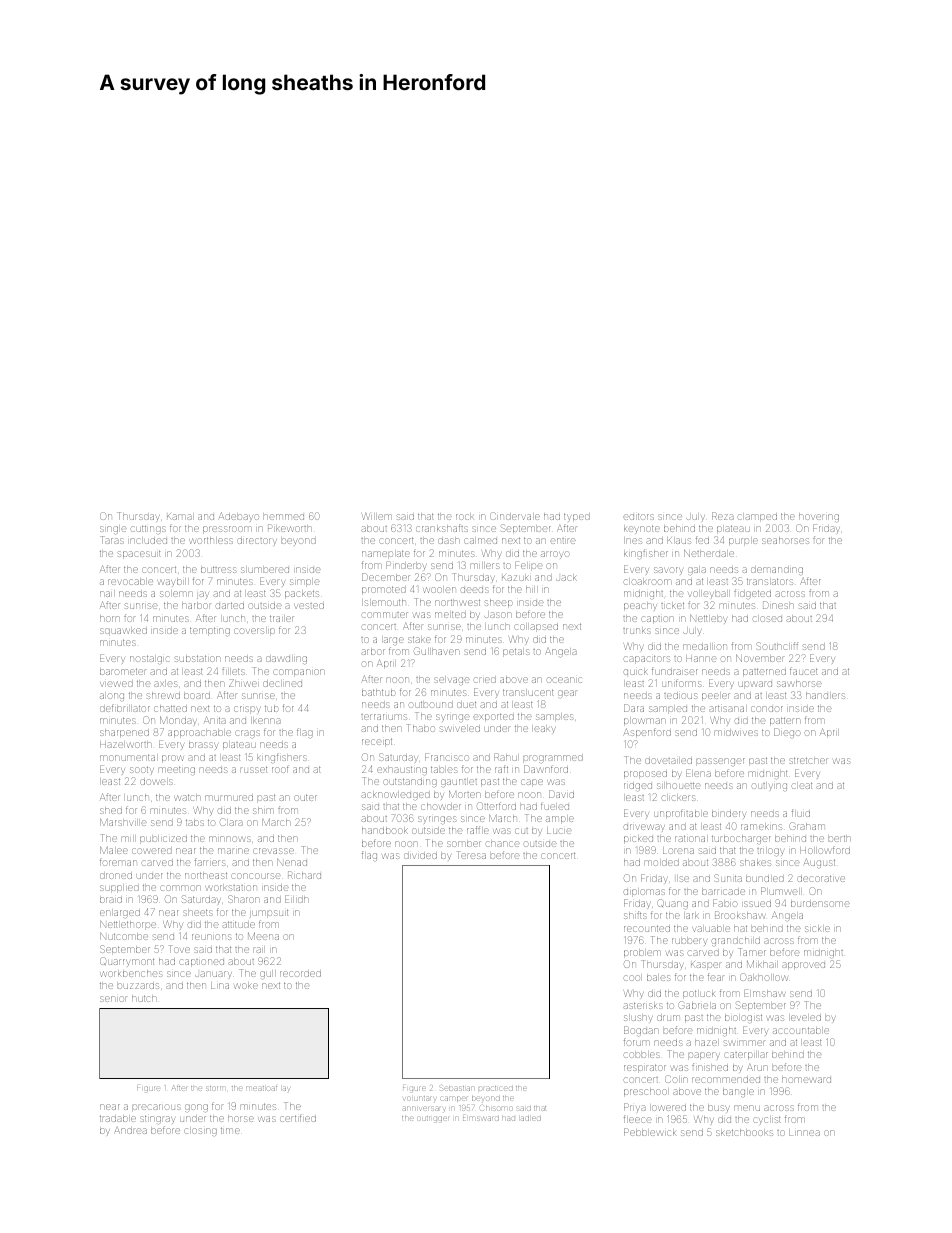 Image resolution: width=952 pixels, height=1233 pixels. Describe the element at coordinates (265, 720) in the screenshot. I see `Ikenna` at that location.
